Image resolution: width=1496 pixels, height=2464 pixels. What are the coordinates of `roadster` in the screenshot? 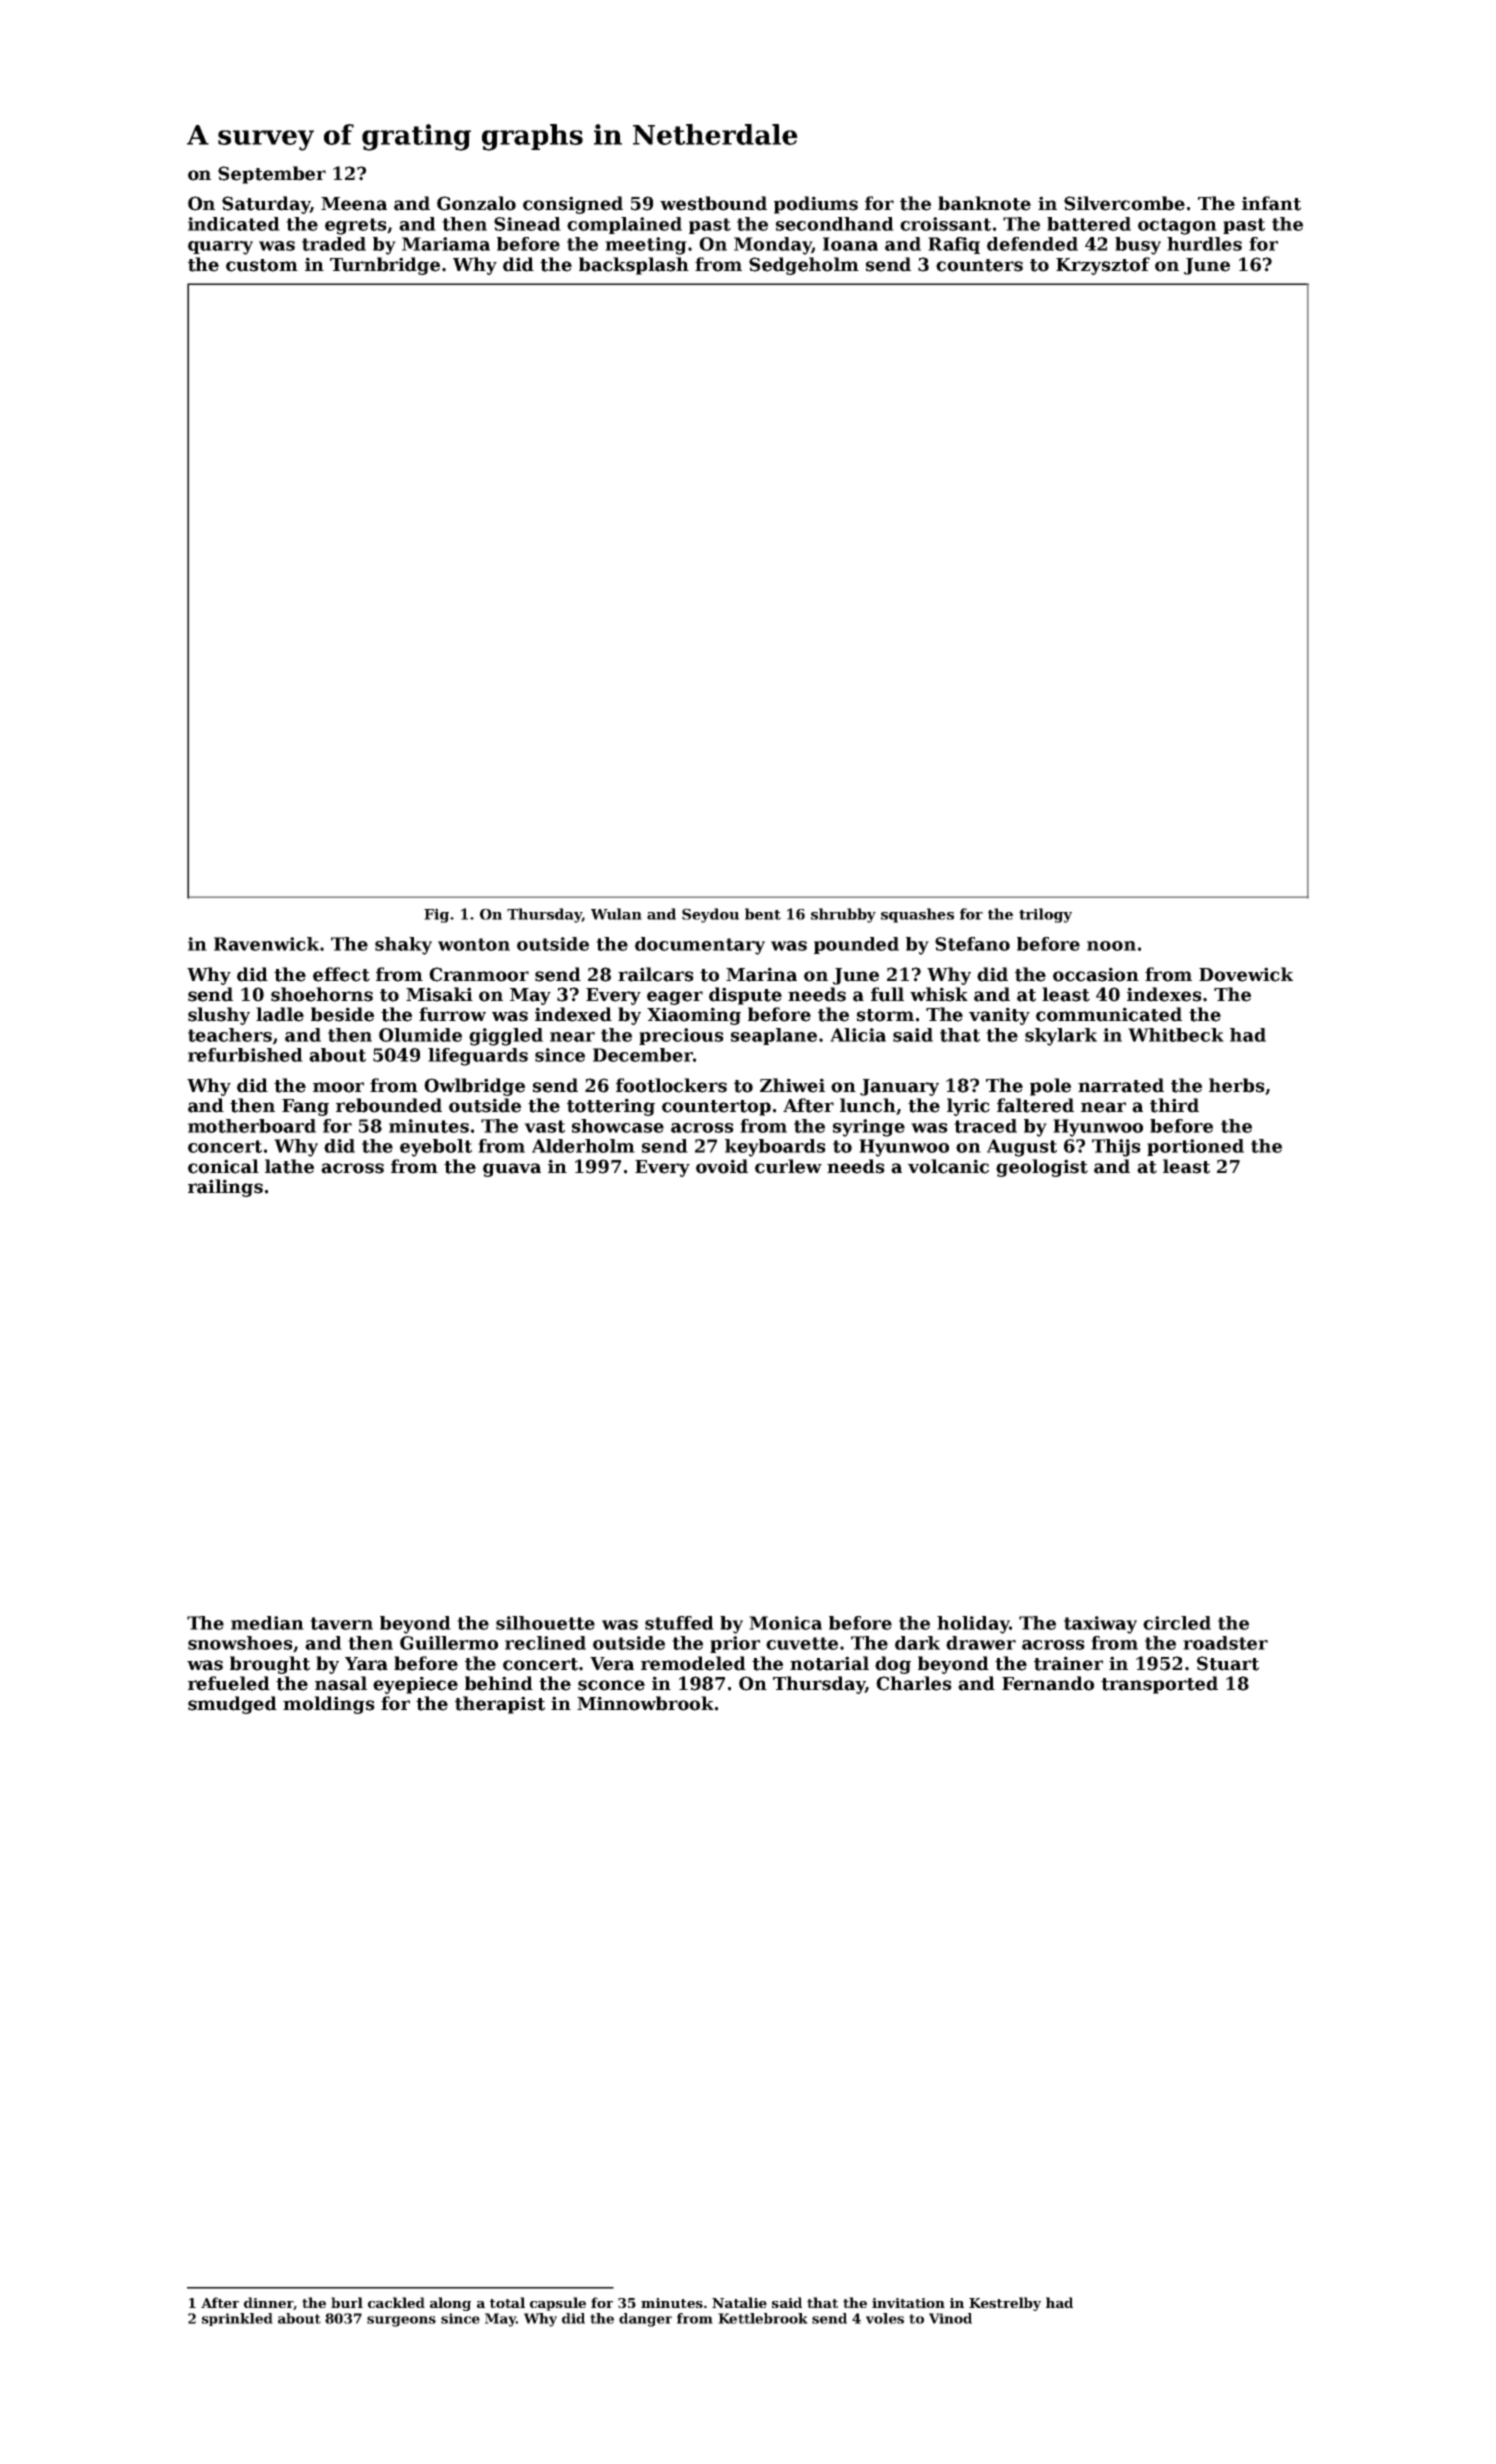 It's located at (1225, 1643).
